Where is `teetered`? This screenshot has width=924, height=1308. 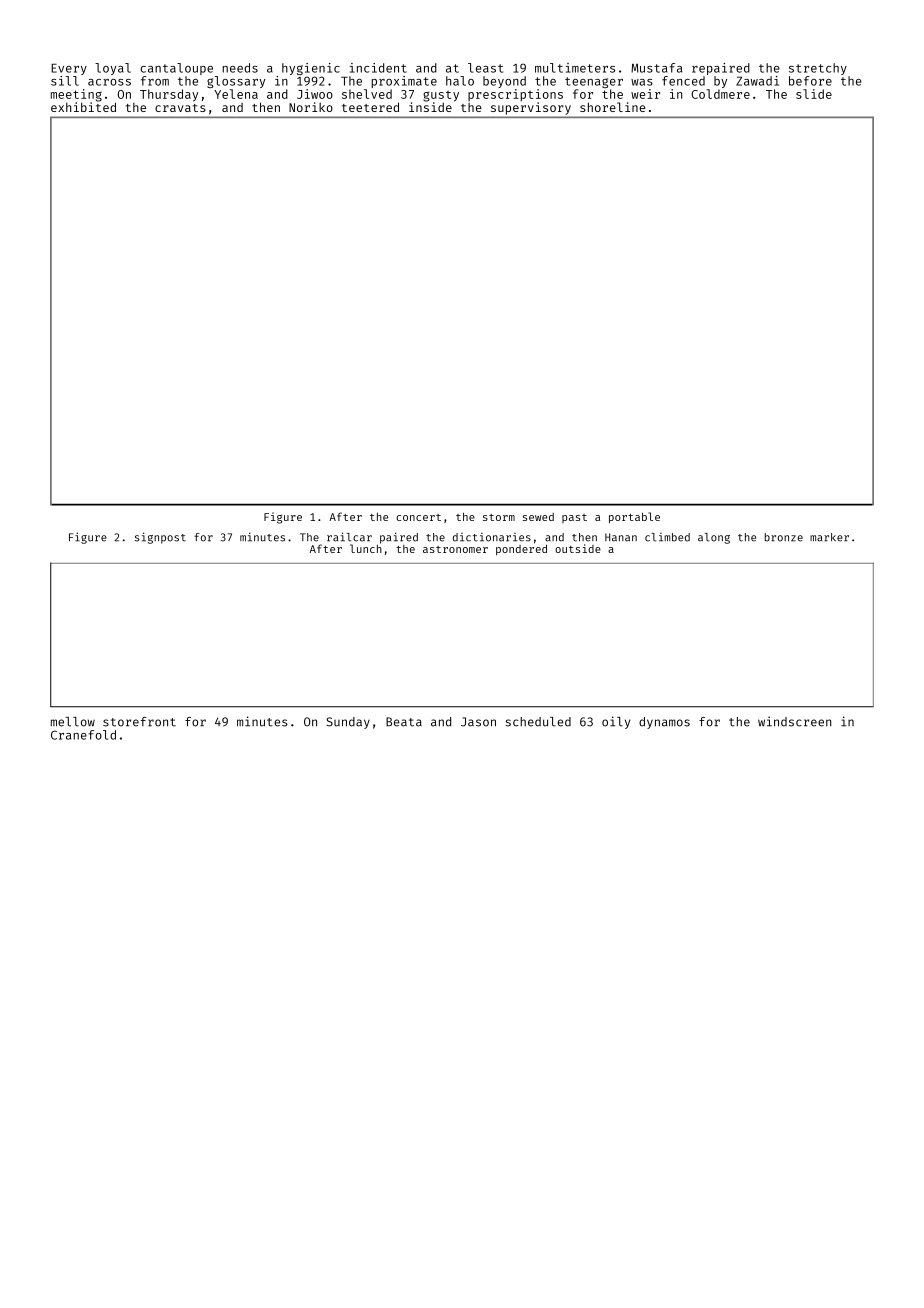 teetered is located at coordinates (370, 107).
